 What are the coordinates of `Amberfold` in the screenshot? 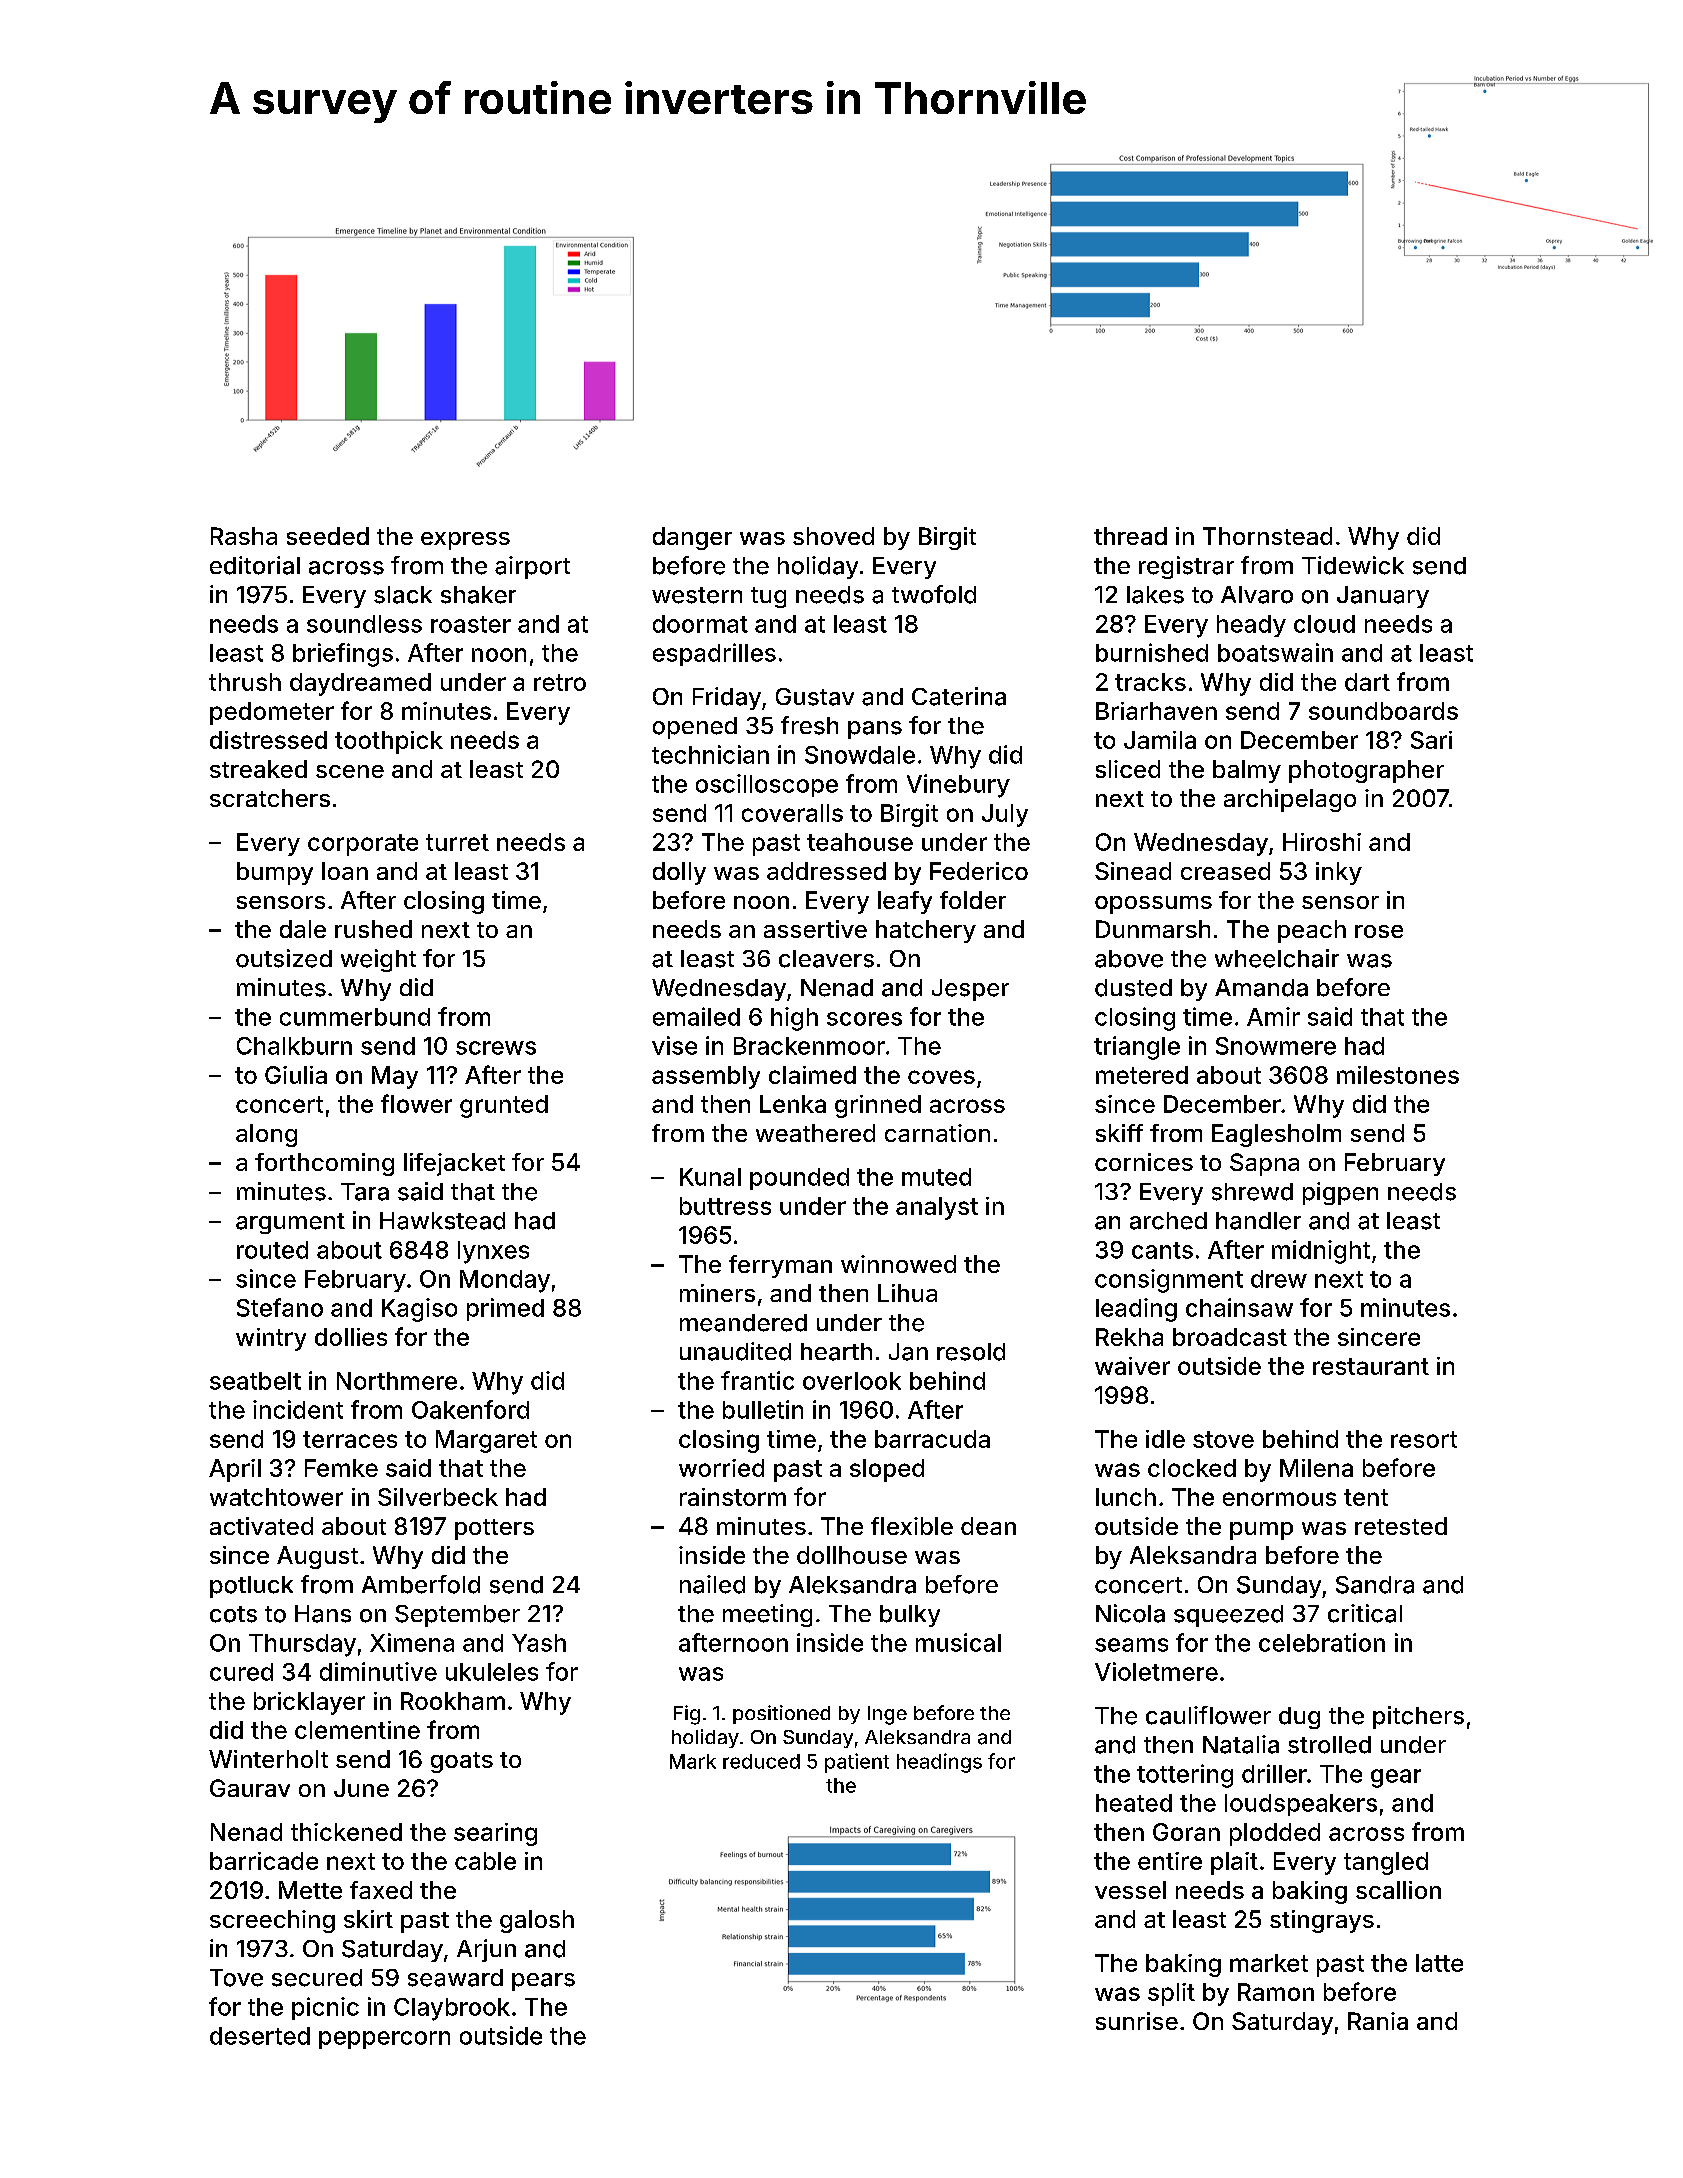 It's located at (421, 1584).
